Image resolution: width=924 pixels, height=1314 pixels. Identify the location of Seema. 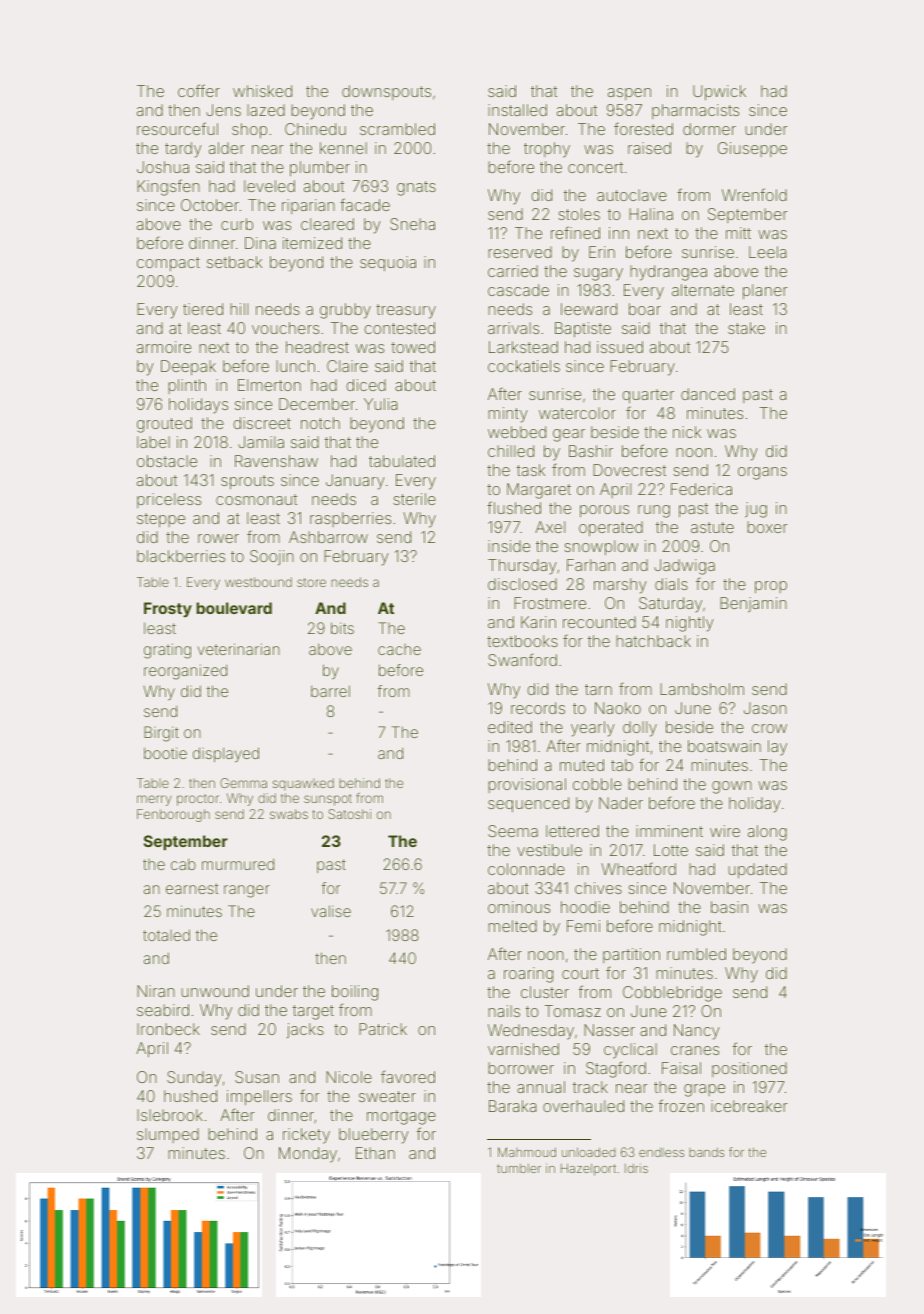
(513, 831).
